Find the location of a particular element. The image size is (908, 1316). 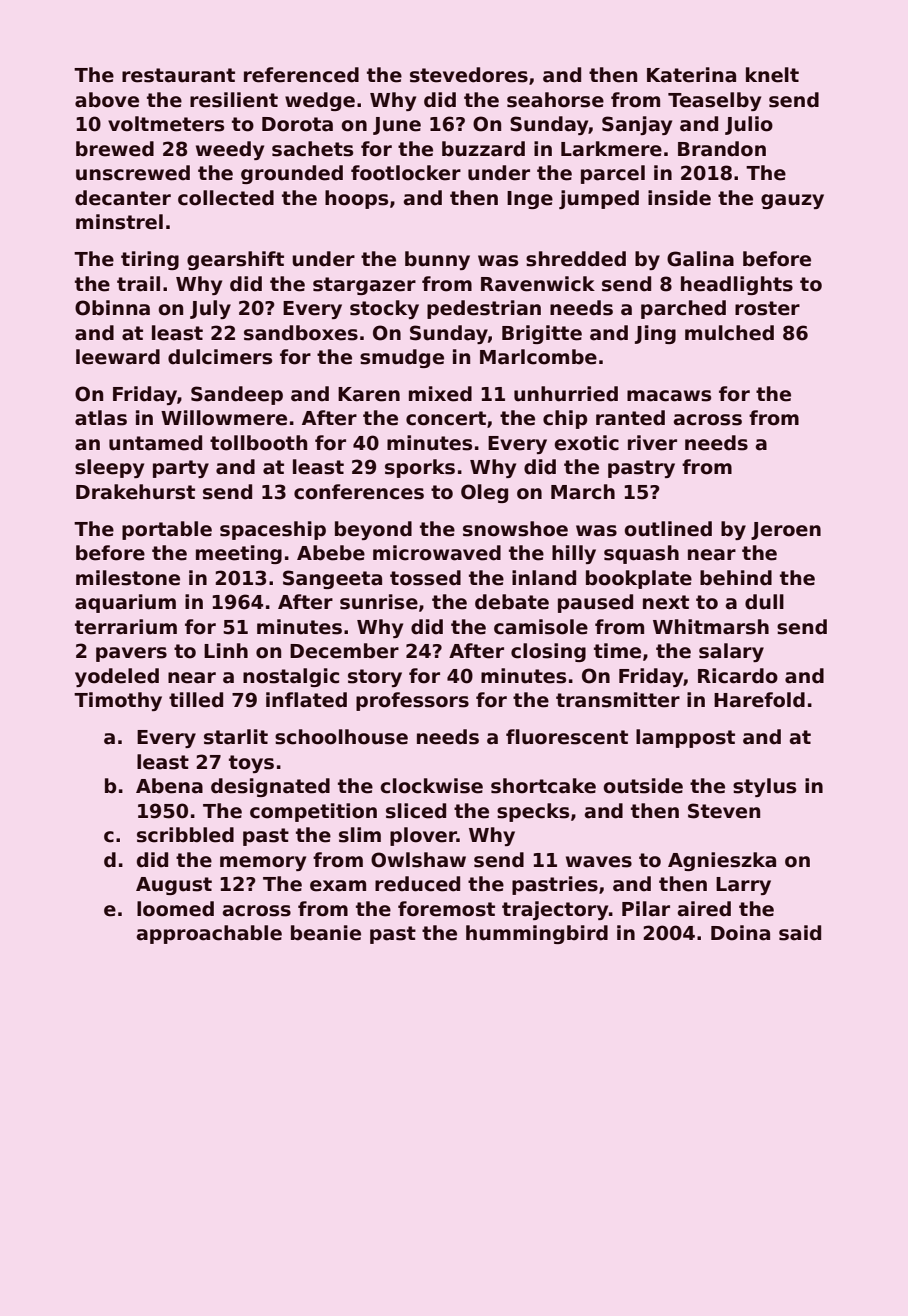

mulched is located at coordinates (729, 333).
